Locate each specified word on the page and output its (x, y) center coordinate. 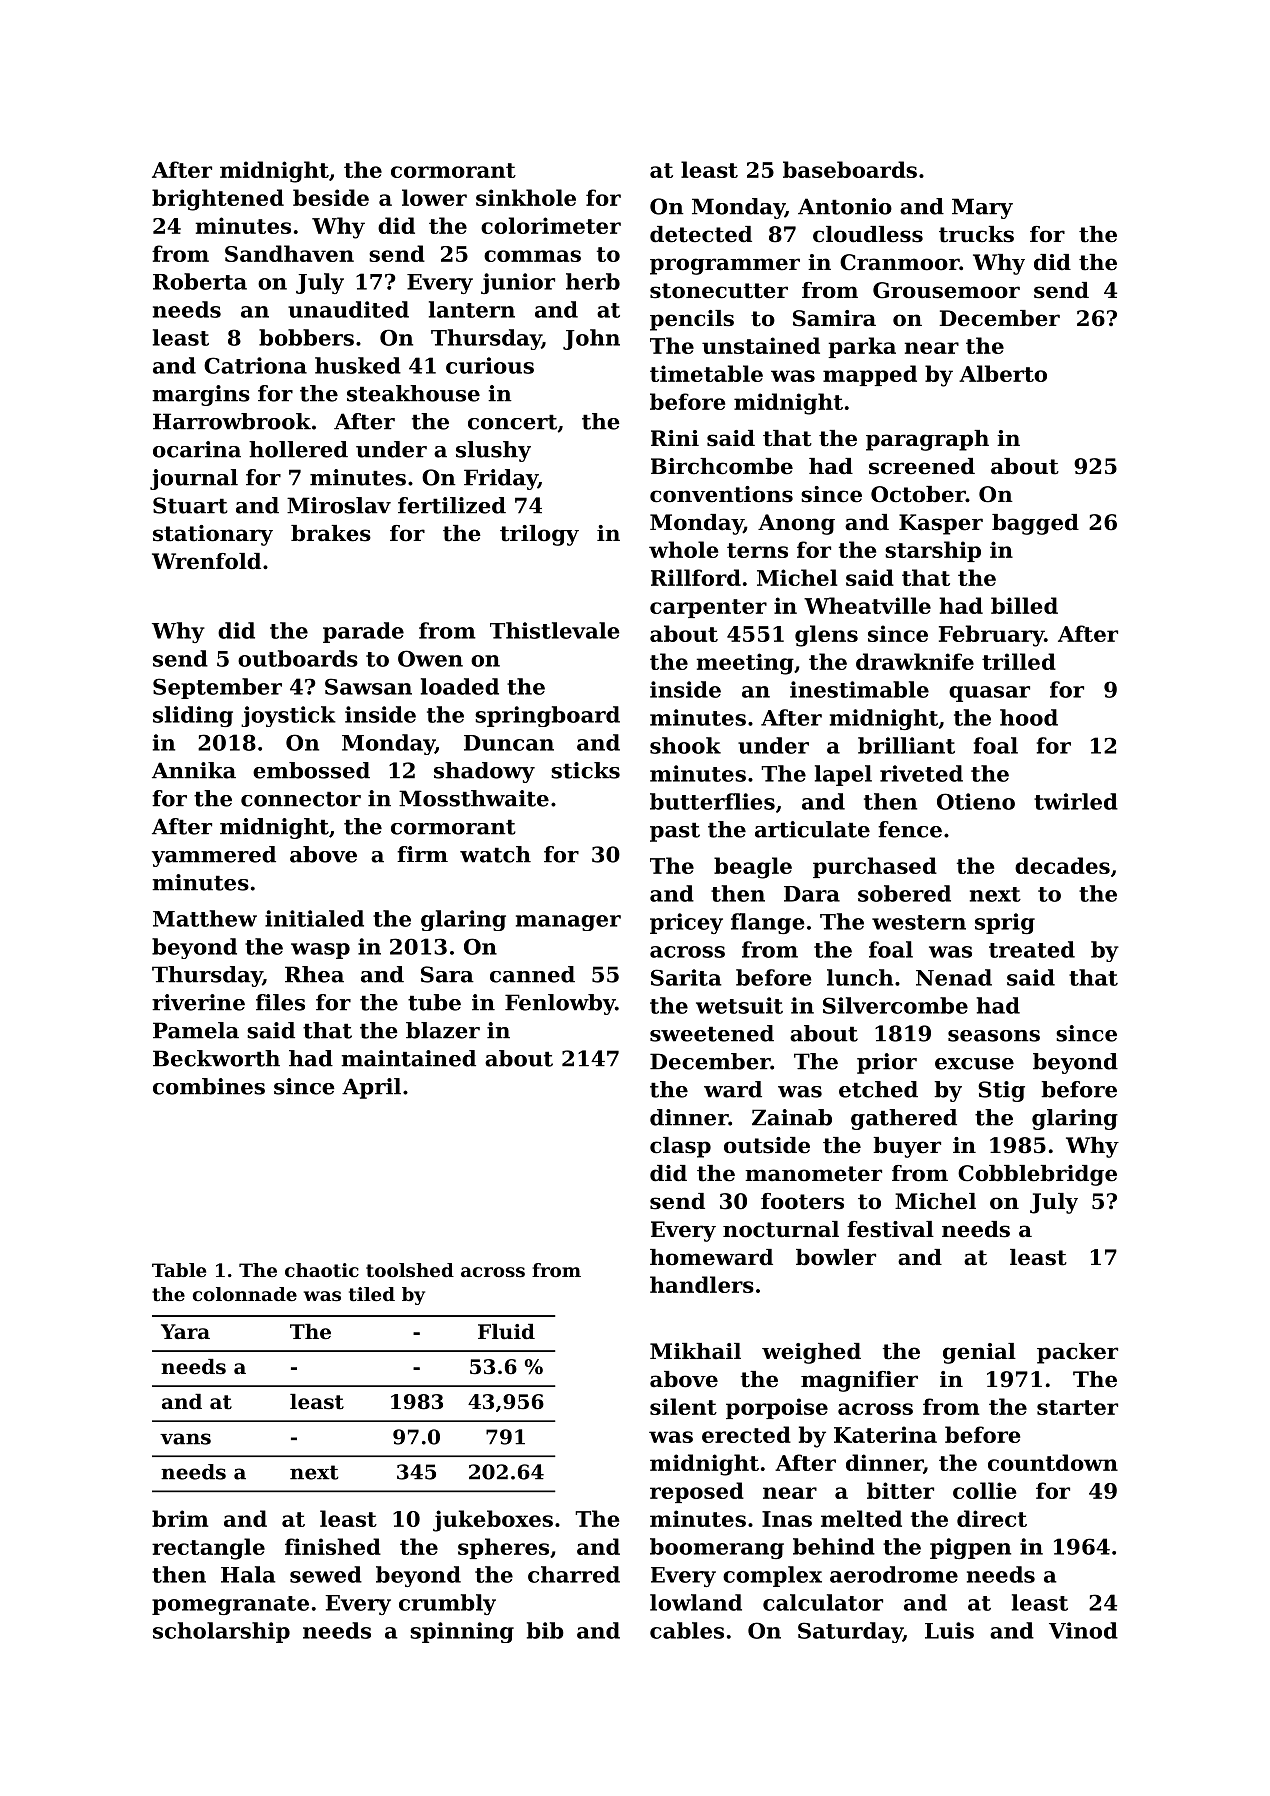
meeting (745, 664)
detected (701, 234)
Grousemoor (946, 290)
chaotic (322, 1270)
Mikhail (695, 1351)
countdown (1053, 1462)
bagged (1035, 524)
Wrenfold (206, 561)
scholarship (221, 1632)
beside (331, 197)
